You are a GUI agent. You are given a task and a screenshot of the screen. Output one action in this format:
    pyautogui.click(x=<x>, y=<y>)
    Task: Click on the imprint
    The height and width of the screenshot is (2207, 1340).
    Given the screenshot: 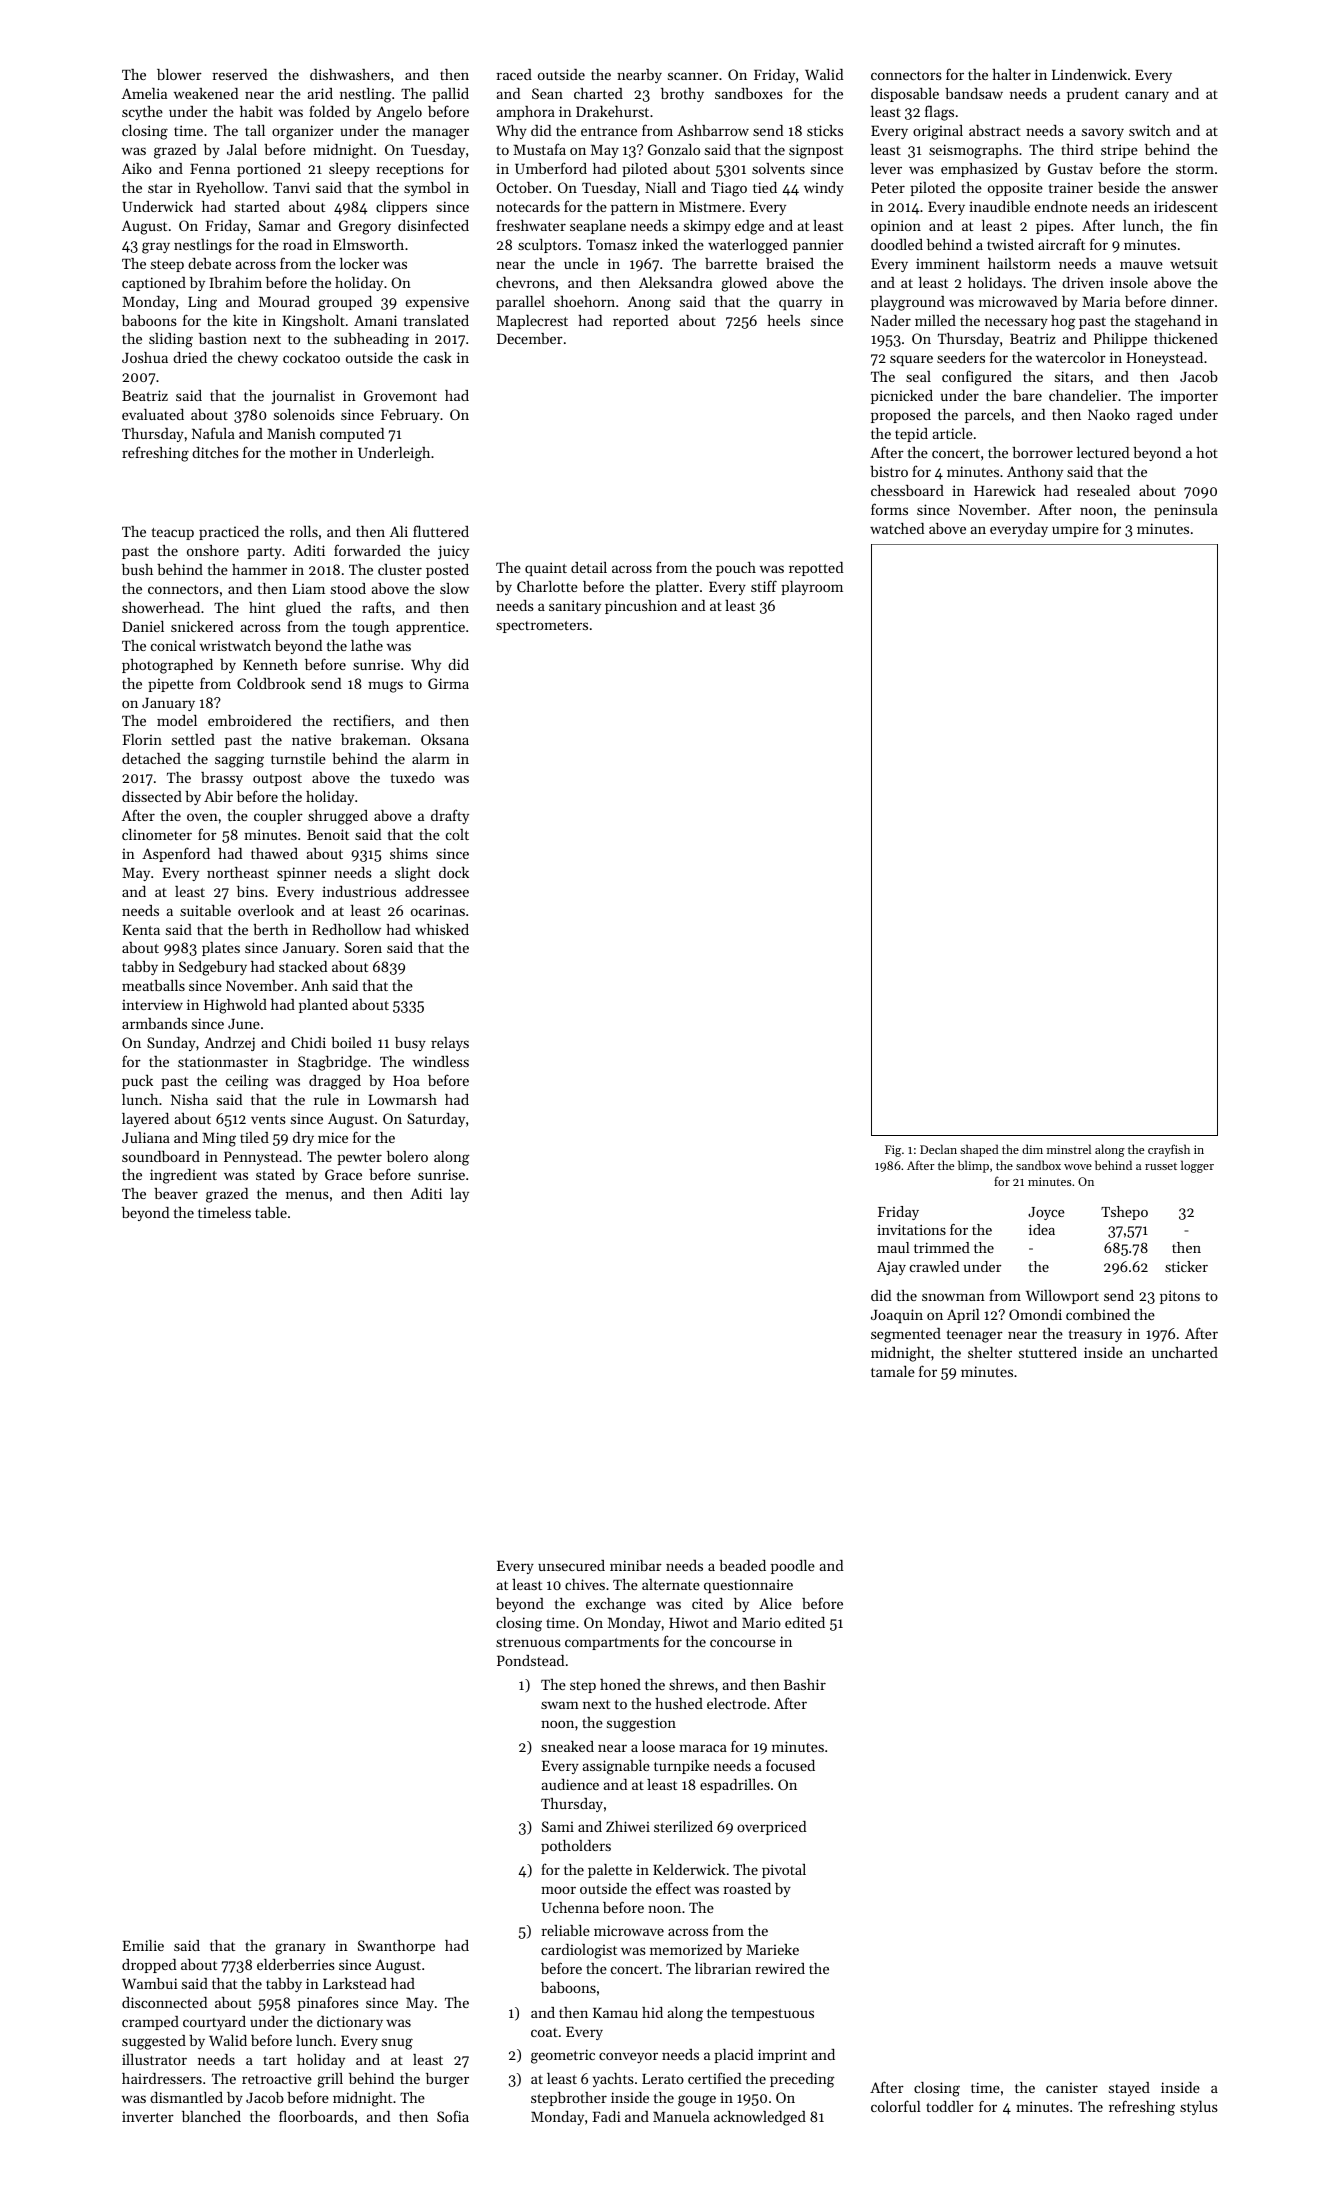 What is the action you would take?
    pyautogui.click(x=782, y=2056)
